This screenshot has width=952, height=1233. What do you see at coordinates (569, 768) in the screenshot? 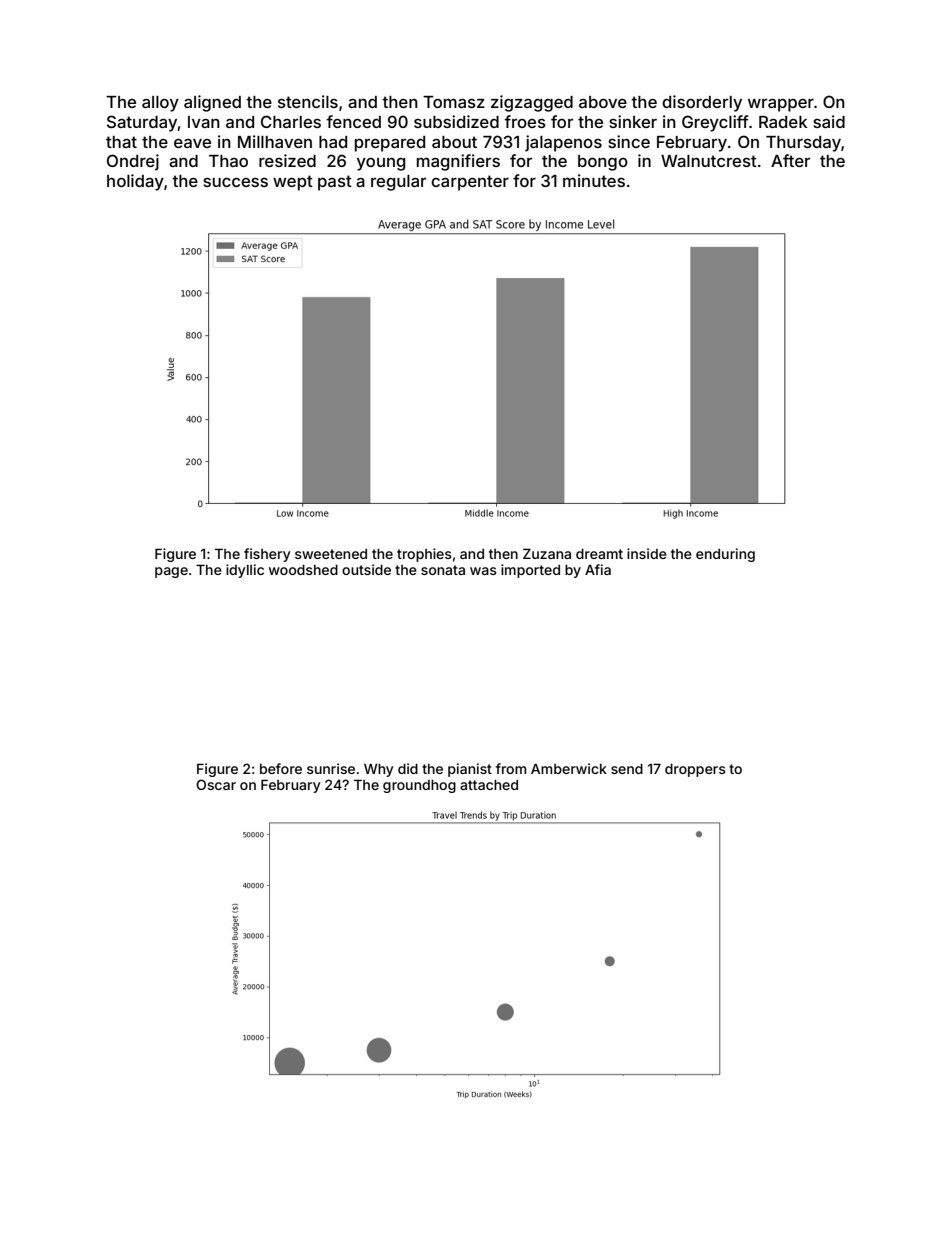
I see `Amberwick` at bounding box center [569, 768].
